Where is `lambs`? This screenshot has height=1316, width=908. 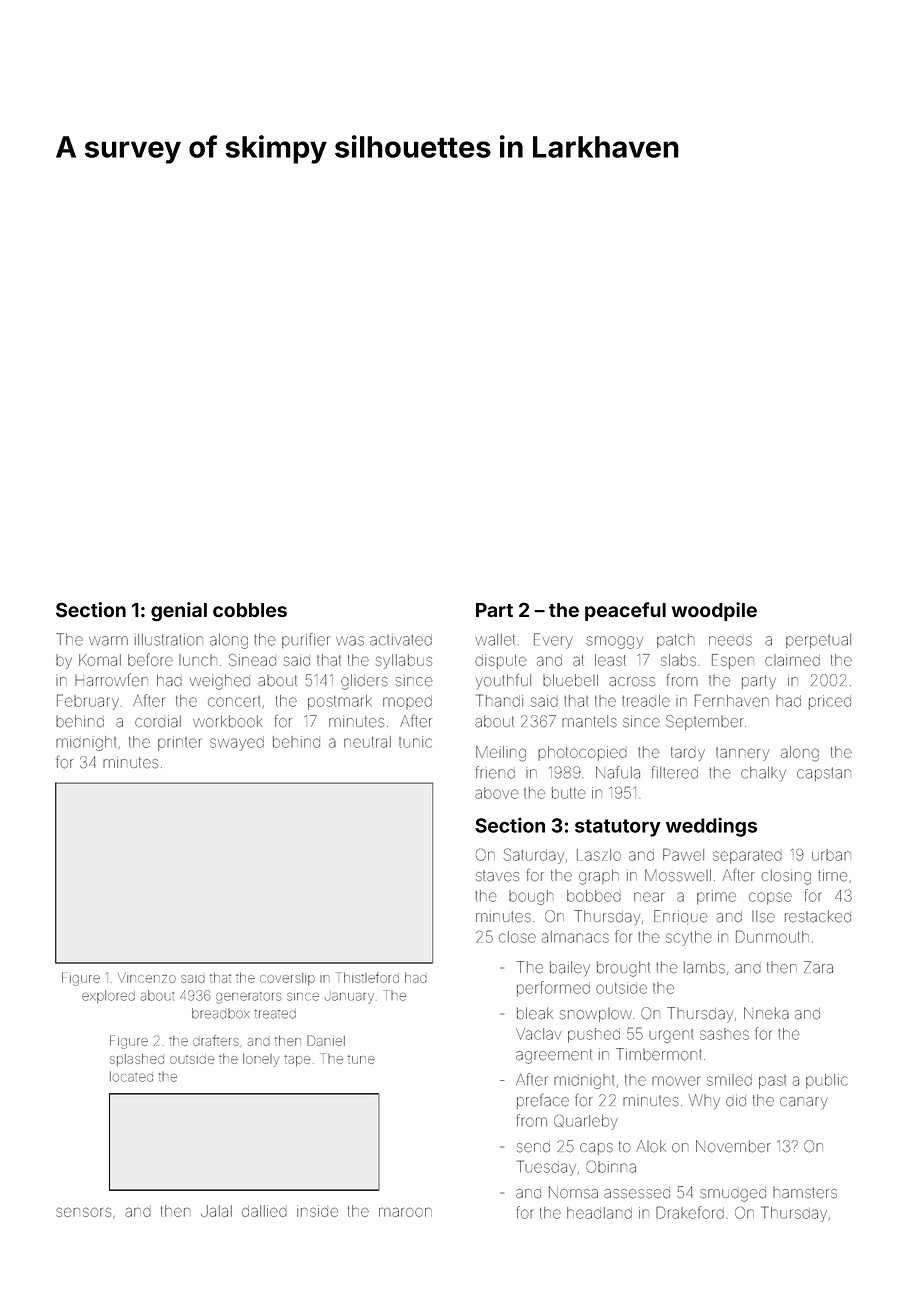 lambs is located at coordinates (704, 967).
